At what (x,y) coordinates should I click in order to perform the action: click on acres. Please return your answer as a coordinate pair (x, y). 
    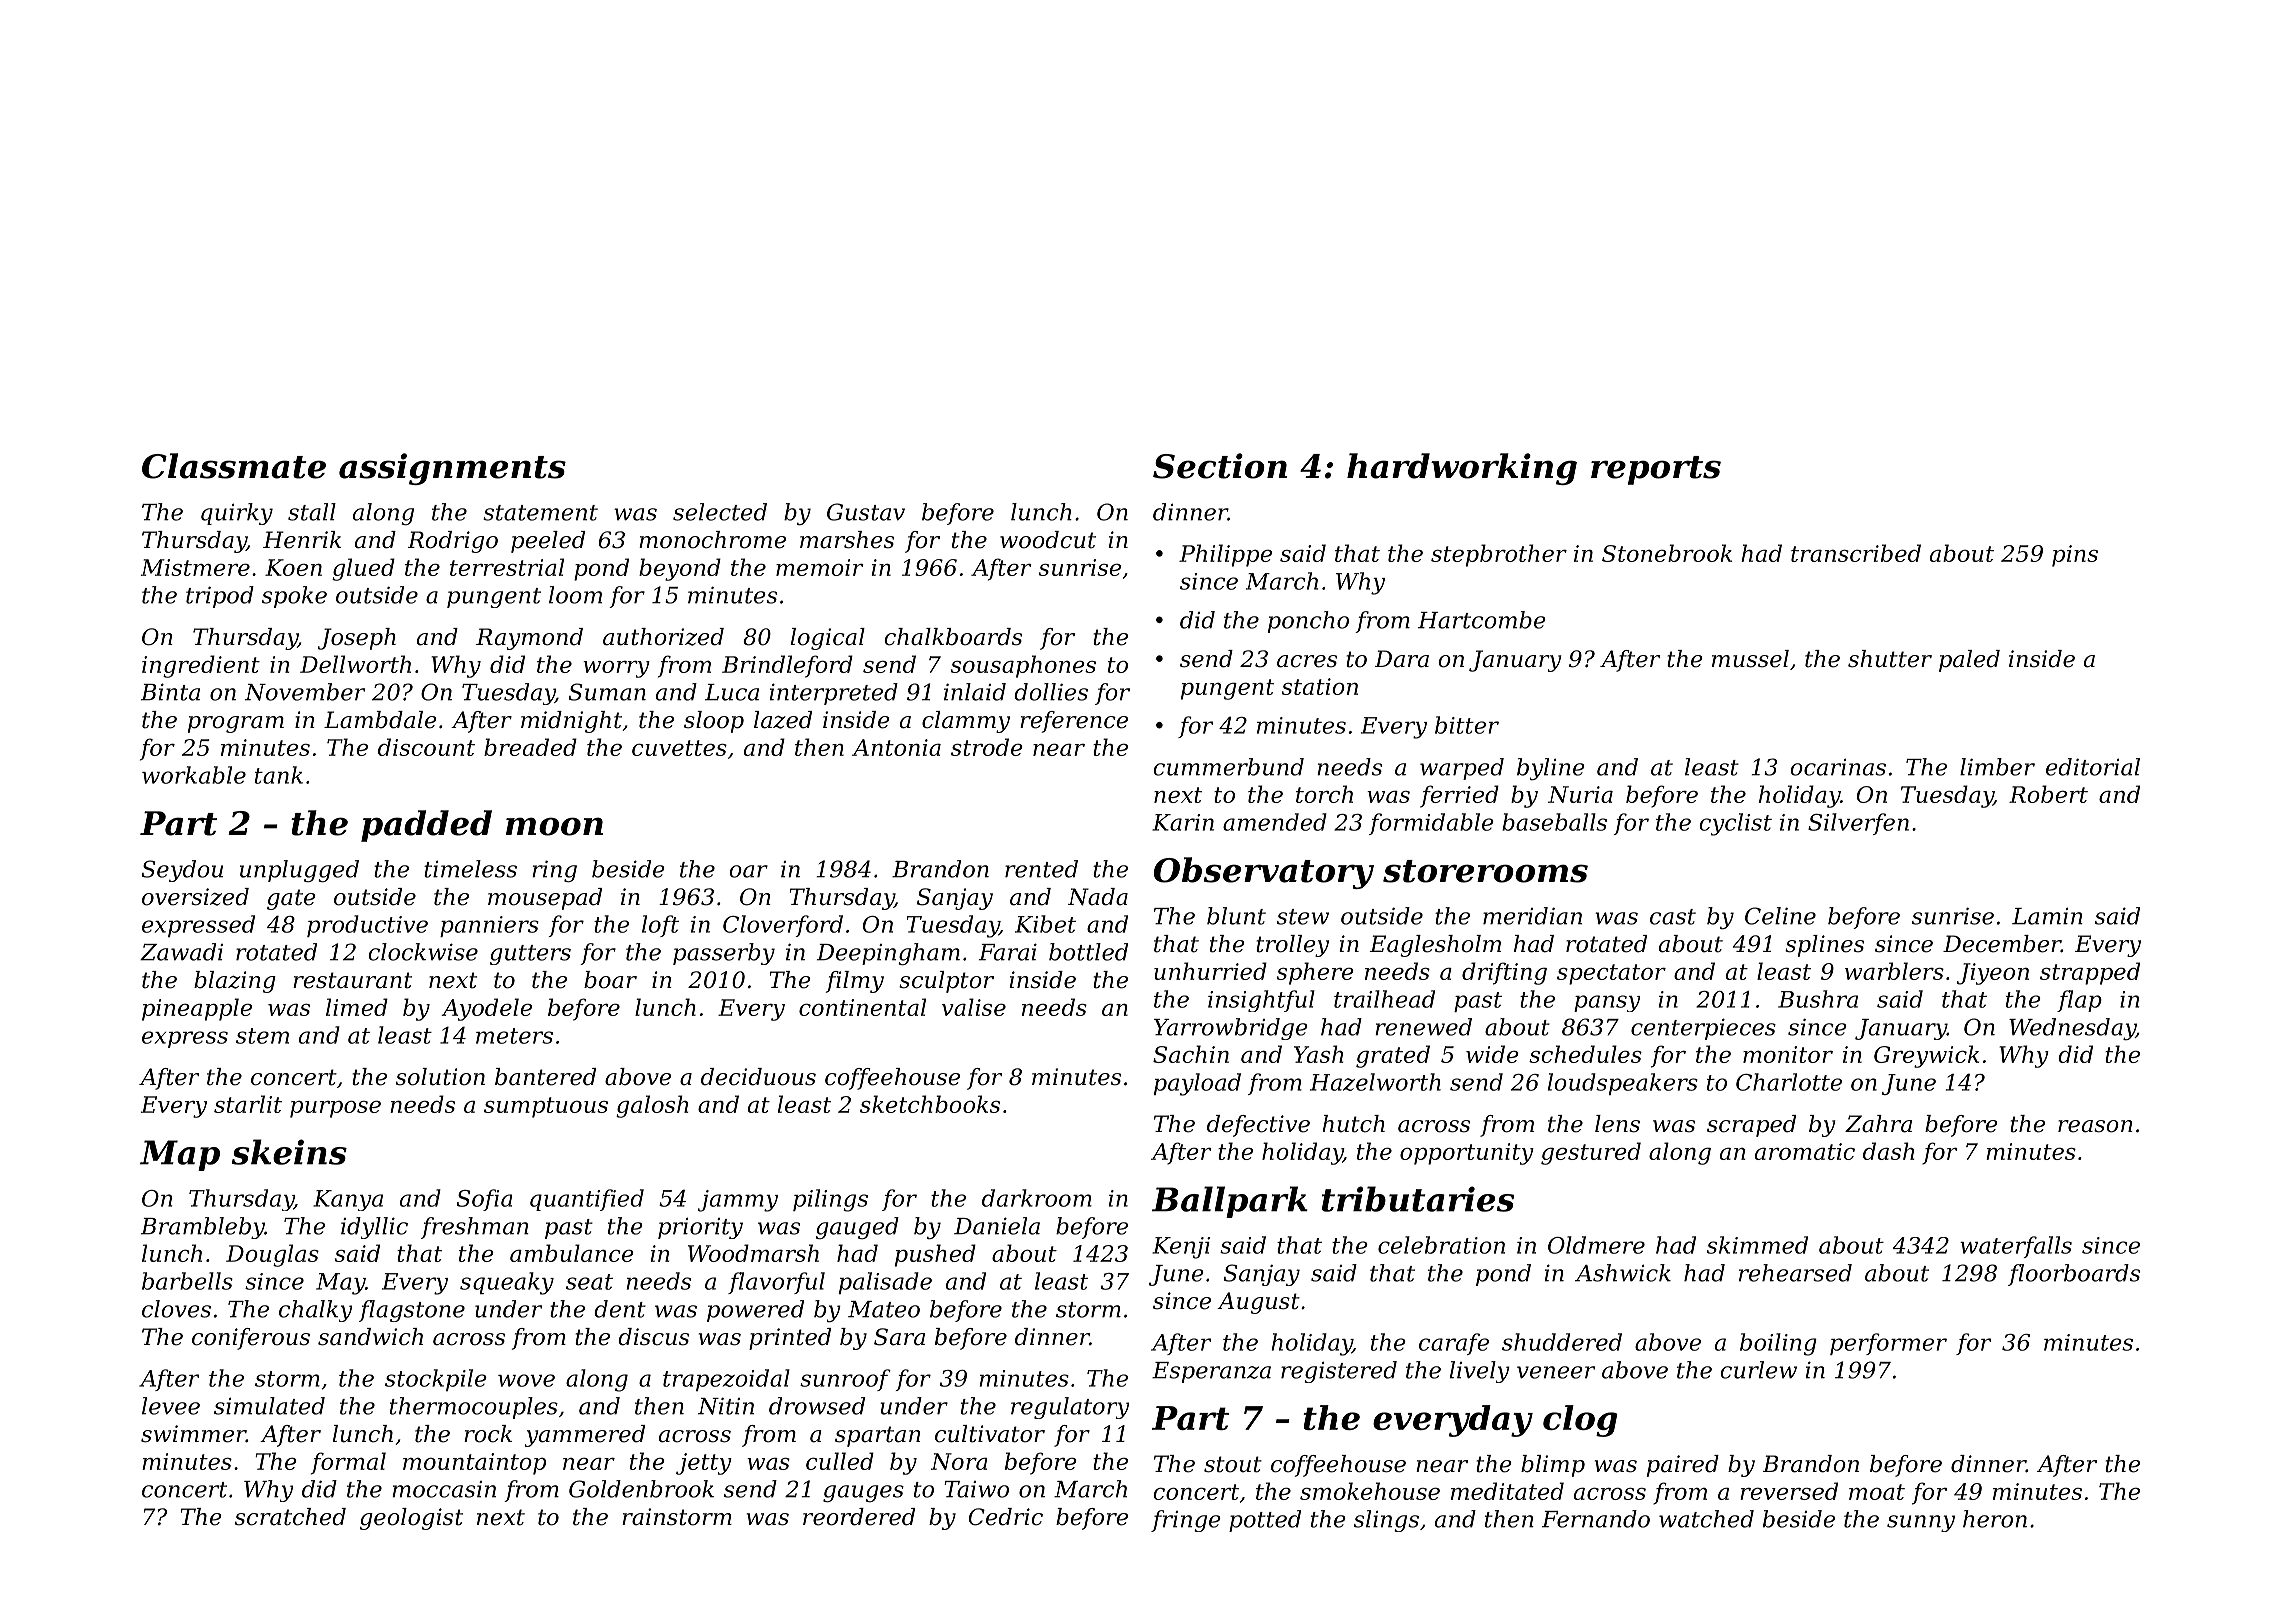
    Looking at the image, I should click on (1307, 661).
